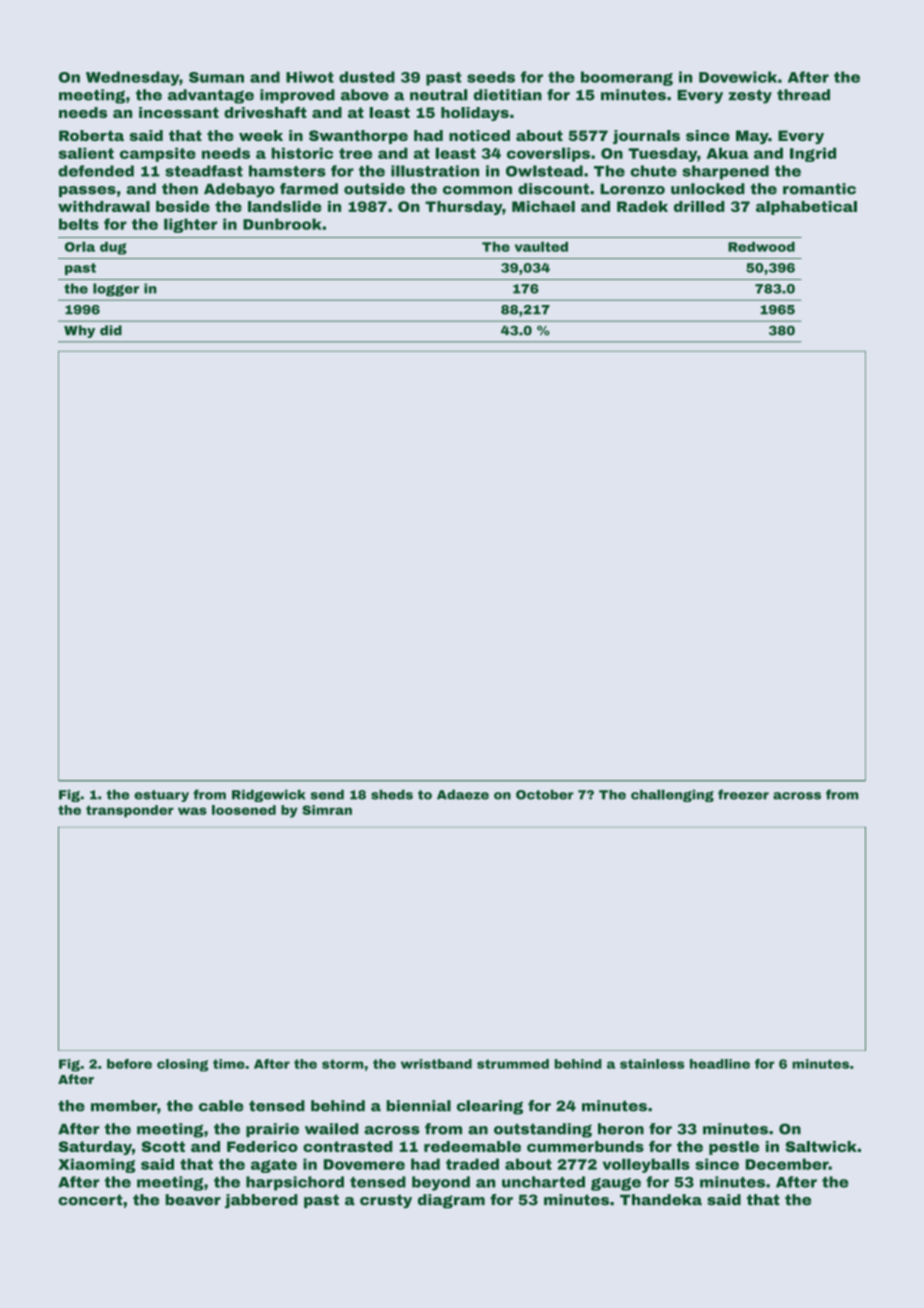 This page has height=1308, width=924. Describe the element at coordinates (672, 796) in the page. I see `challenging` at that location.
